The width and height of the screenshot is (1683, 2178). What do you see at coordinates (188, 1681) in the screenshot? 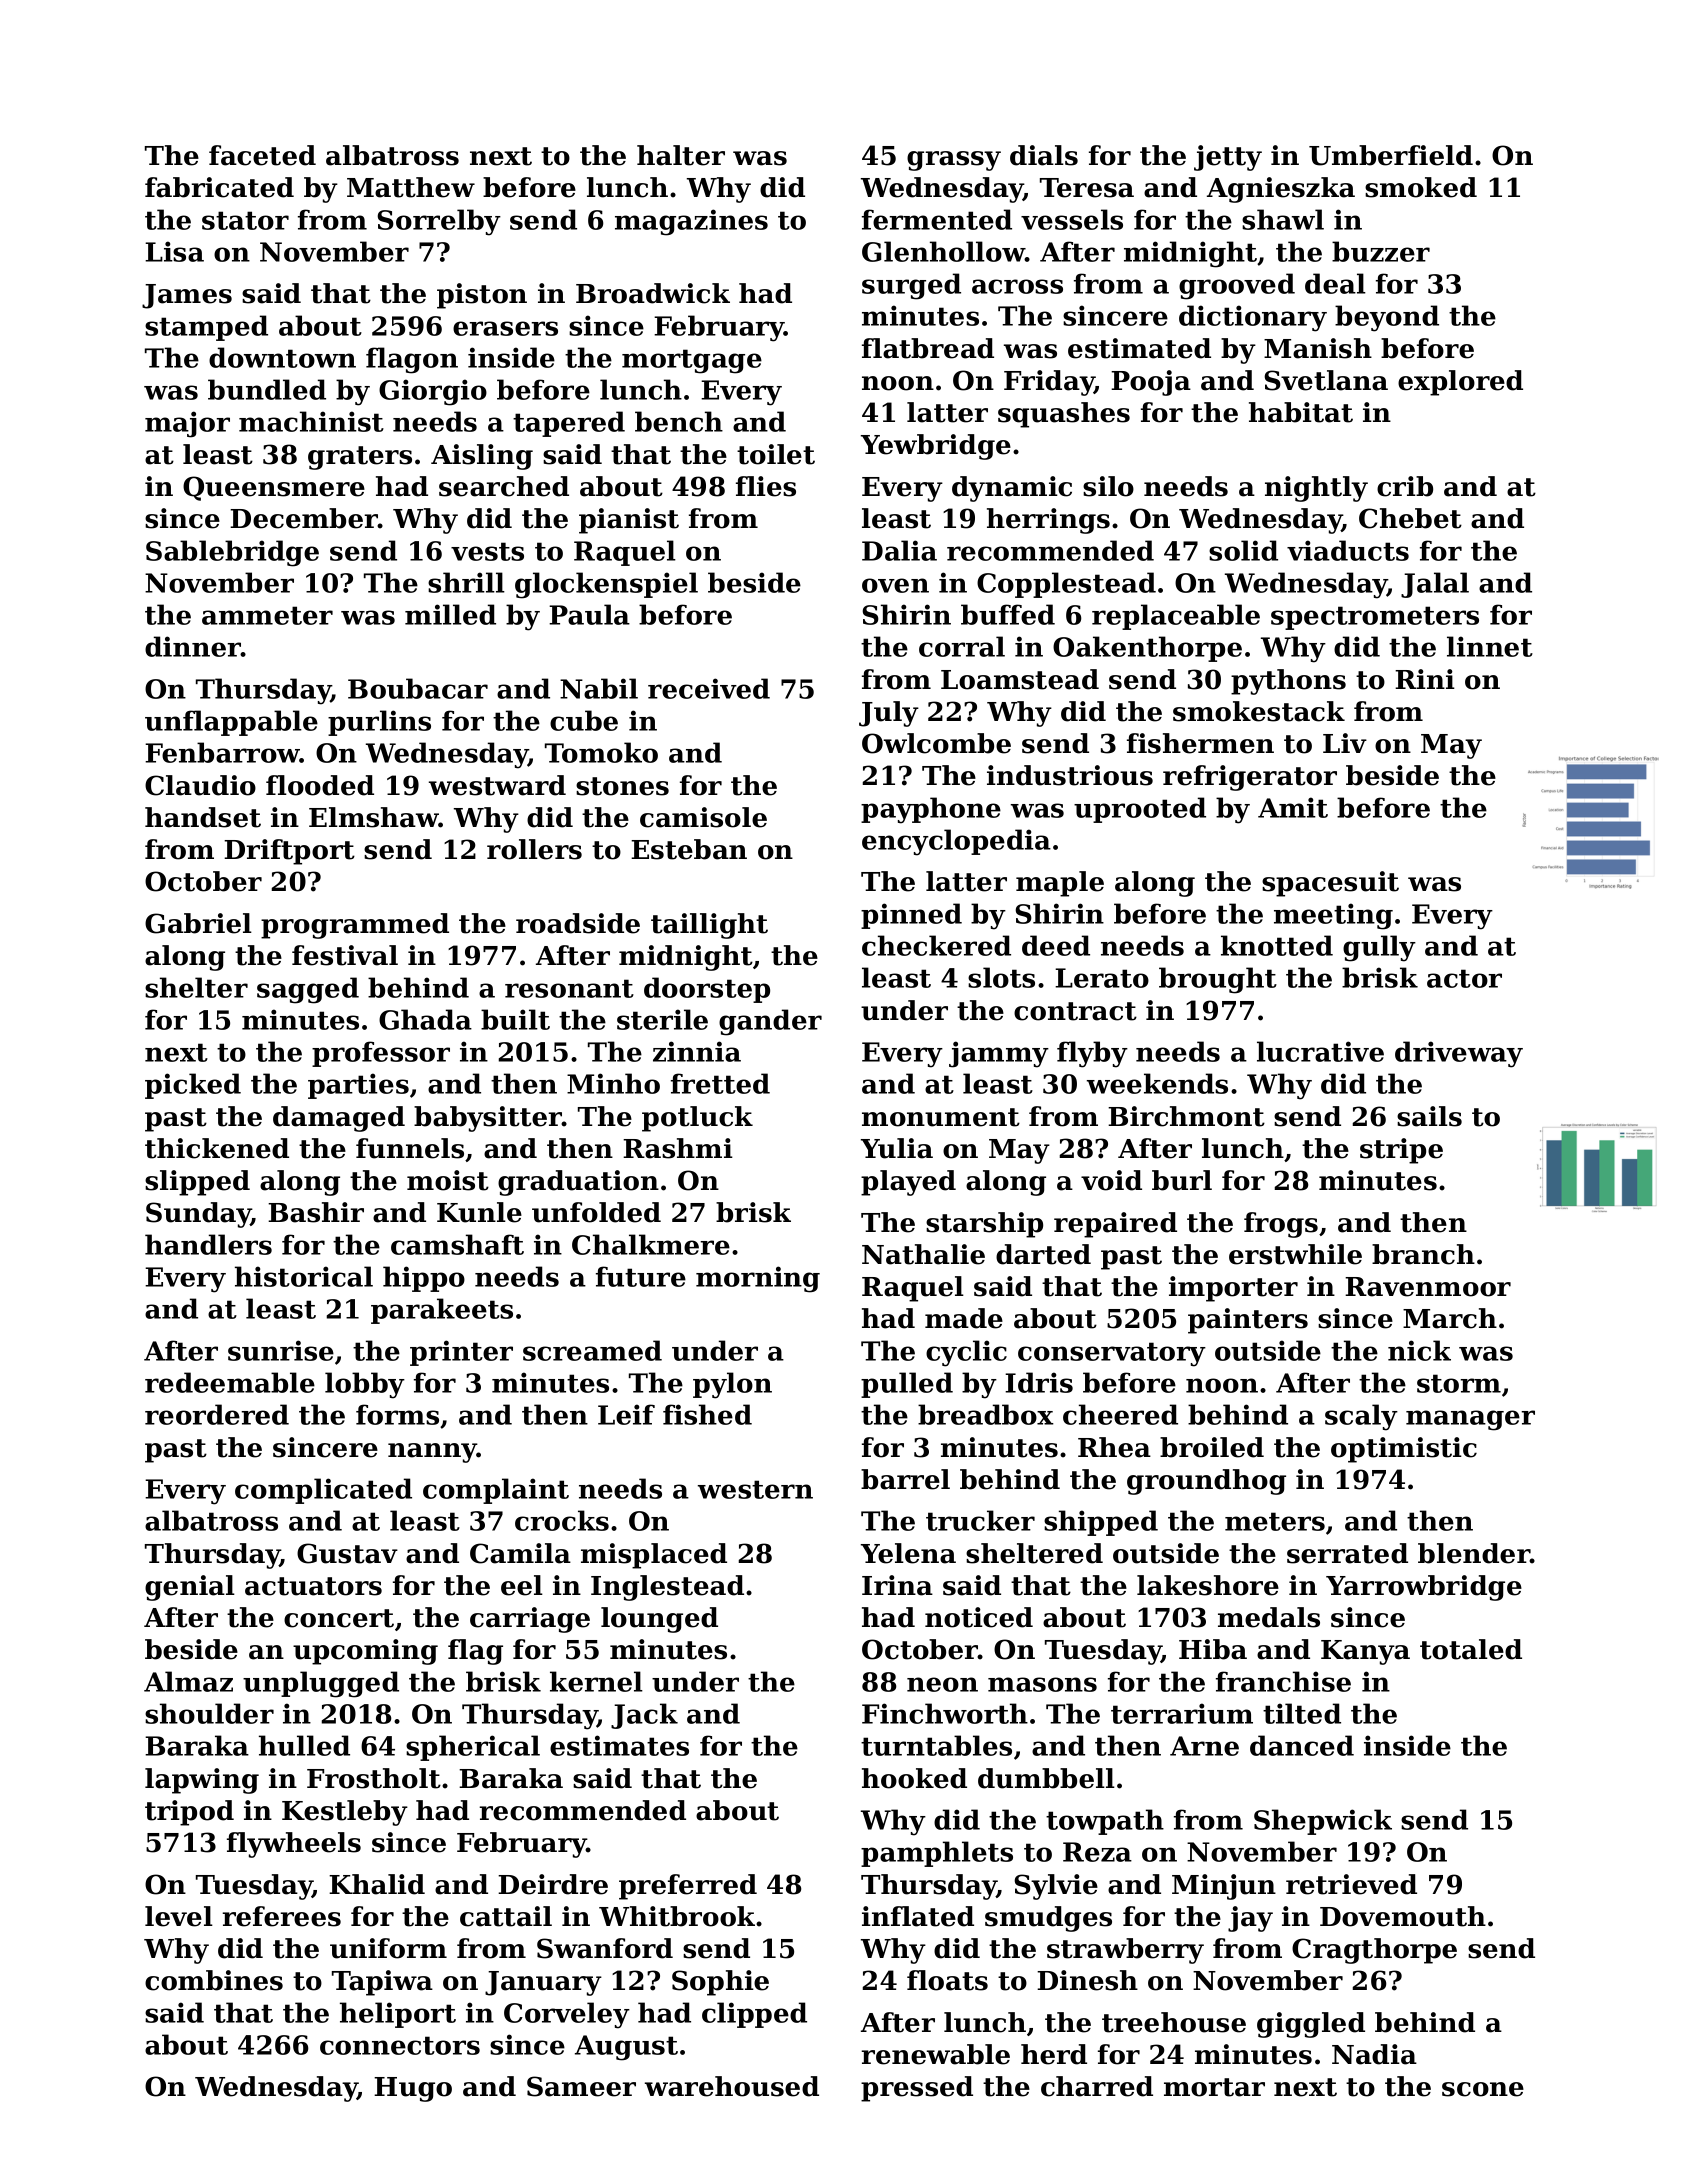
I see `Almaz` at bounding box center [188, 1681].
